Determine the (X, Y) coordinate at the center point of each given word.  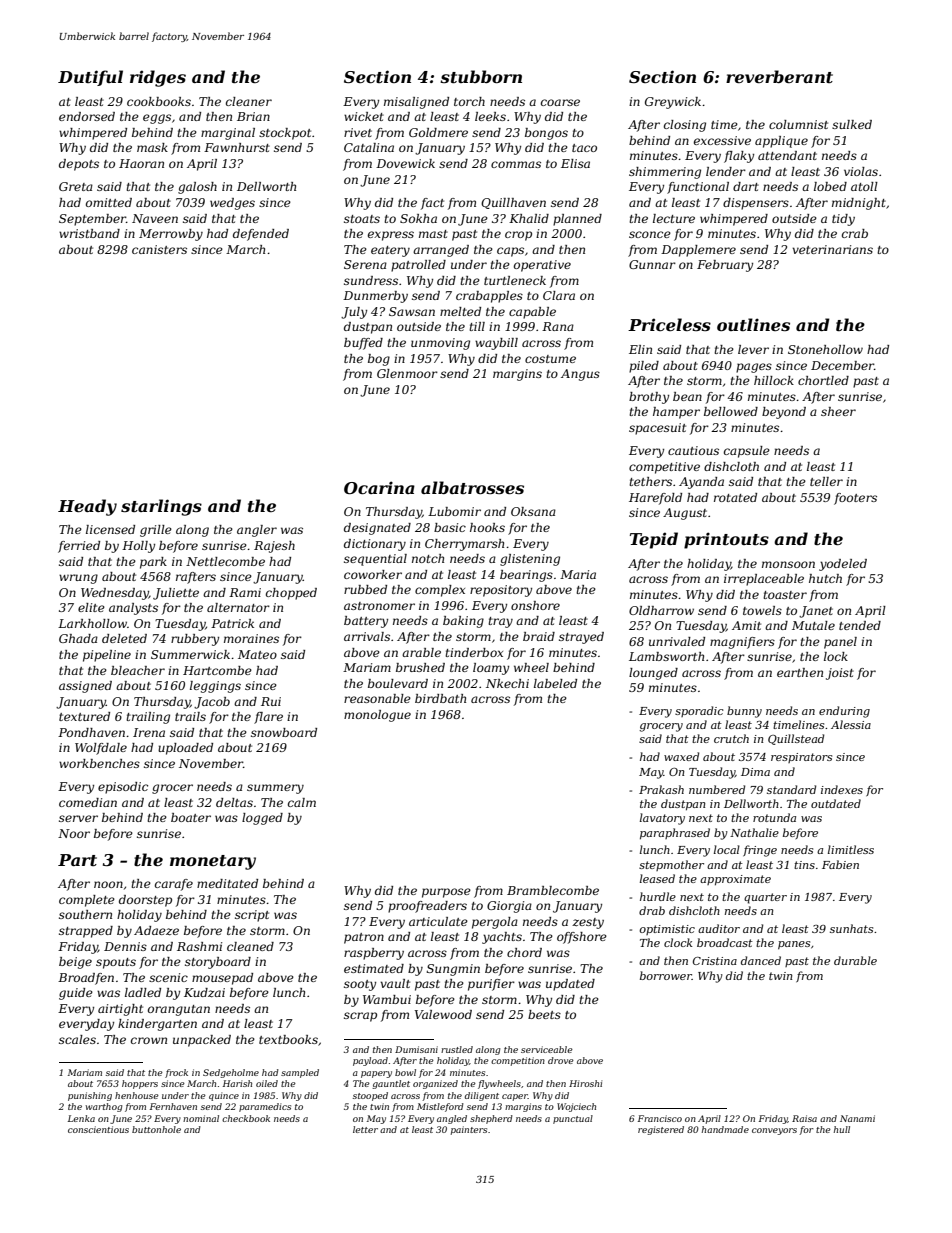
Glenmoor (407, 373)
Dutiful (90, 78)
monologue (377, 716)
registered (661, 1130)
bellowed (731, 411)
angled (452, 1119)
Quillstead (796, 739)
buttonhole (156, 1129)
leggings (215, 687)
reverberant (779, 76)
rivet (358, 132)
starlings (161, 507)
